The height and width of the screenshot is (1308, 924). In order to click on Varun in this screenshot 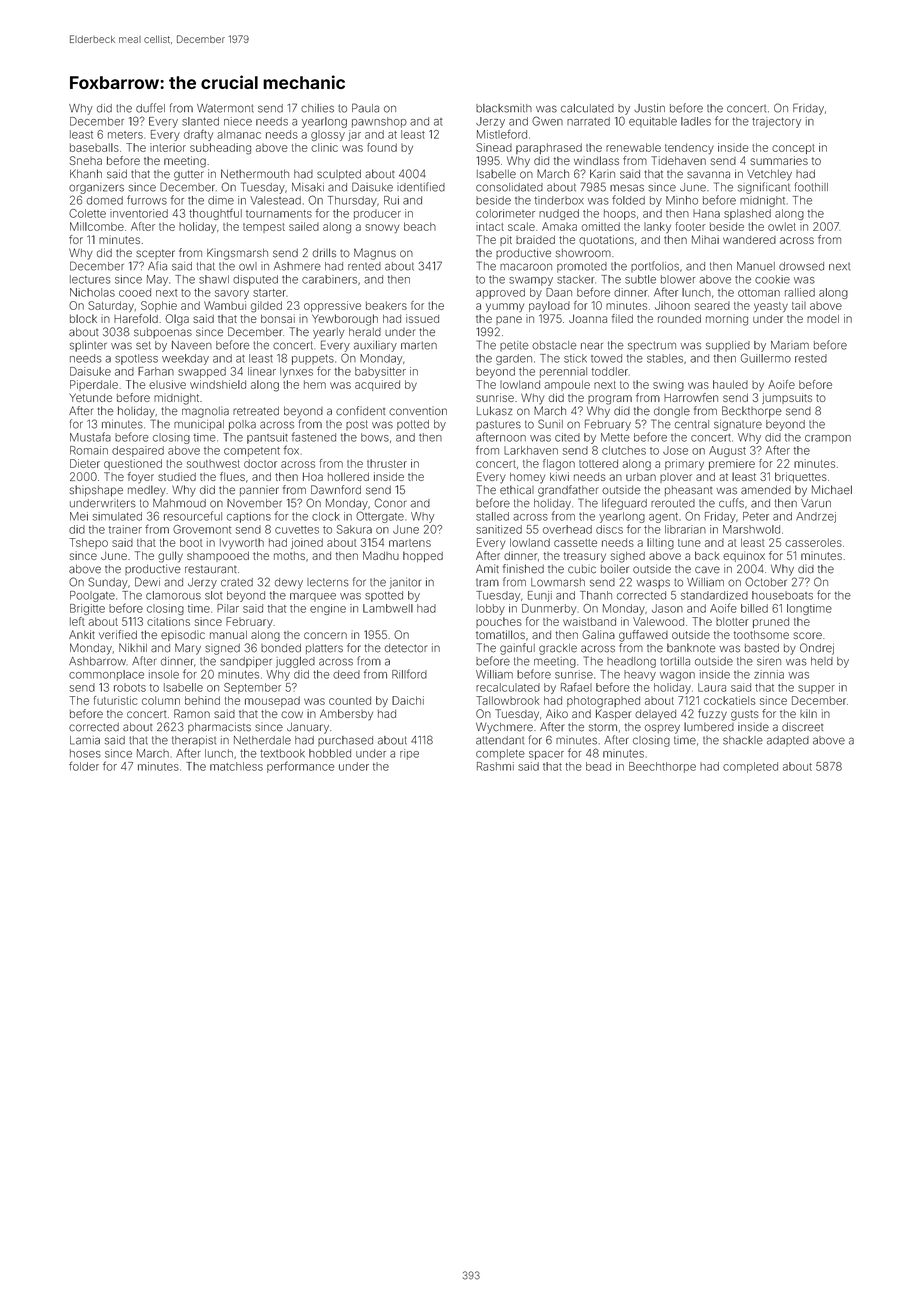, I will do `click(816, 503)`.
